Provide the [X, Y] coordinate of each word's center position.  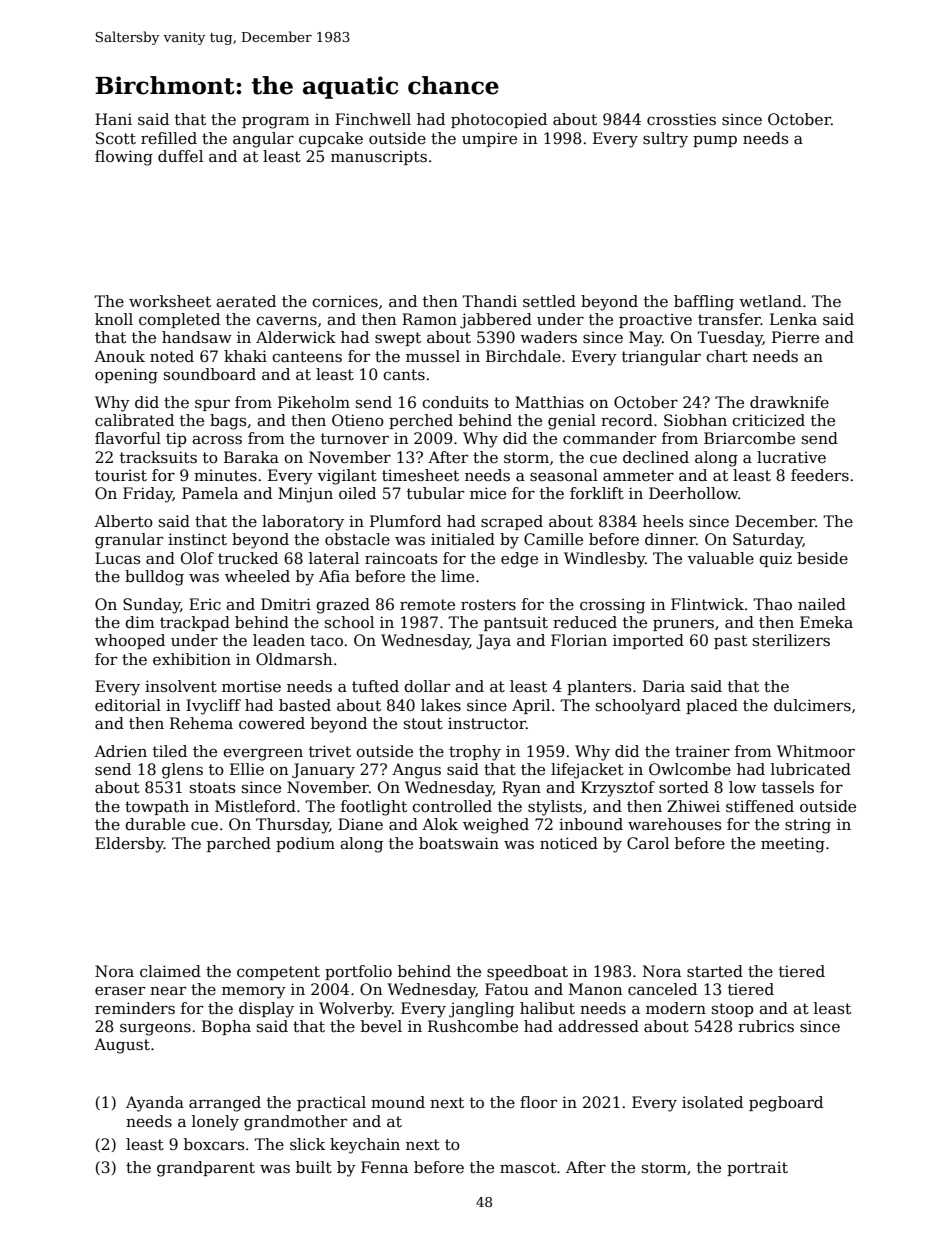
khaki [245, 356]
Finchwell [373, 119]
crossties [681, 119]
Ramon [429, 319]
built [314, 1167]
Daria [664, 686]
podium [305, 844]
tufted [375, 686]
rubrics [766, 1026]
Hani [113, 119]
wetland [770, 301]
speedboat [527, 972]
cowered [272, 723]
